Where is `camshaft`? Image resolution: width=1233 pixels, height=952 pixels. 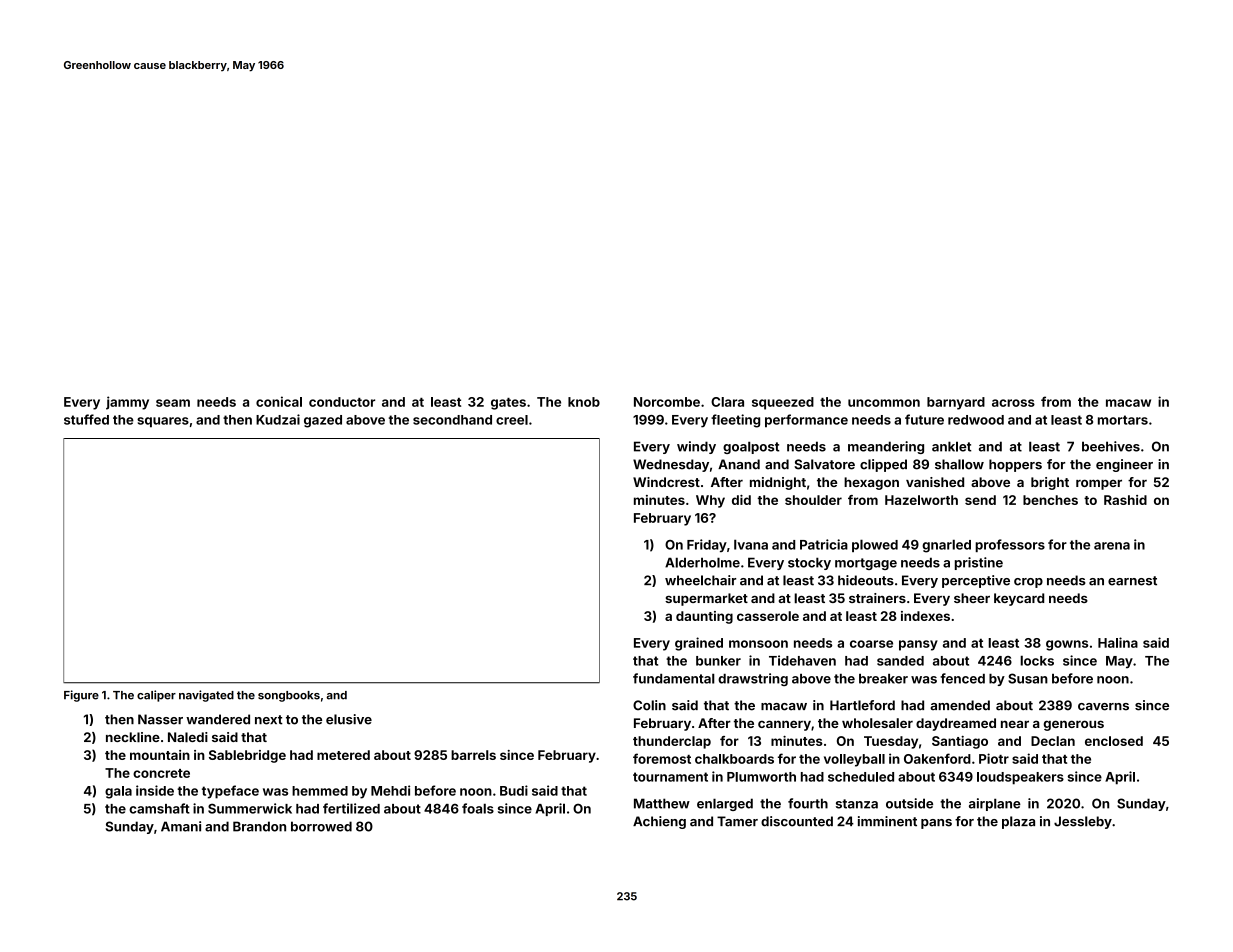 camshaft is located at coordinates (159, 808).
